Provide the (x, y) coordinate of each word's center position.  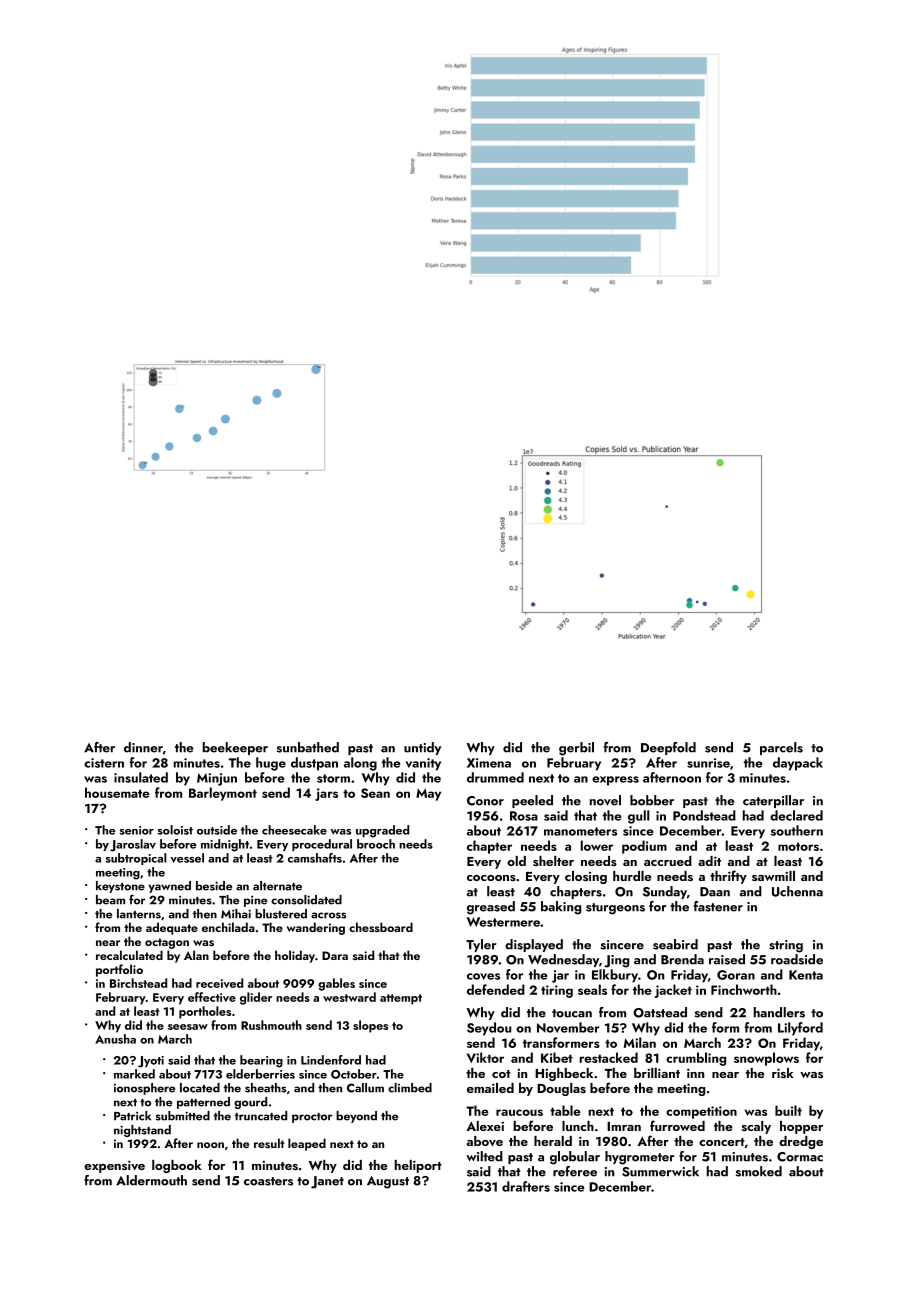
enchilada (228, 927)
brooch (376, 844)
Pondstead (704, 815)
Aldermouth (151, 1180)
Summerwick (660, 1171)
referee (575, 1171)
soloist (175, 830)
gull (639, 817)
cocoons (491, 878)
